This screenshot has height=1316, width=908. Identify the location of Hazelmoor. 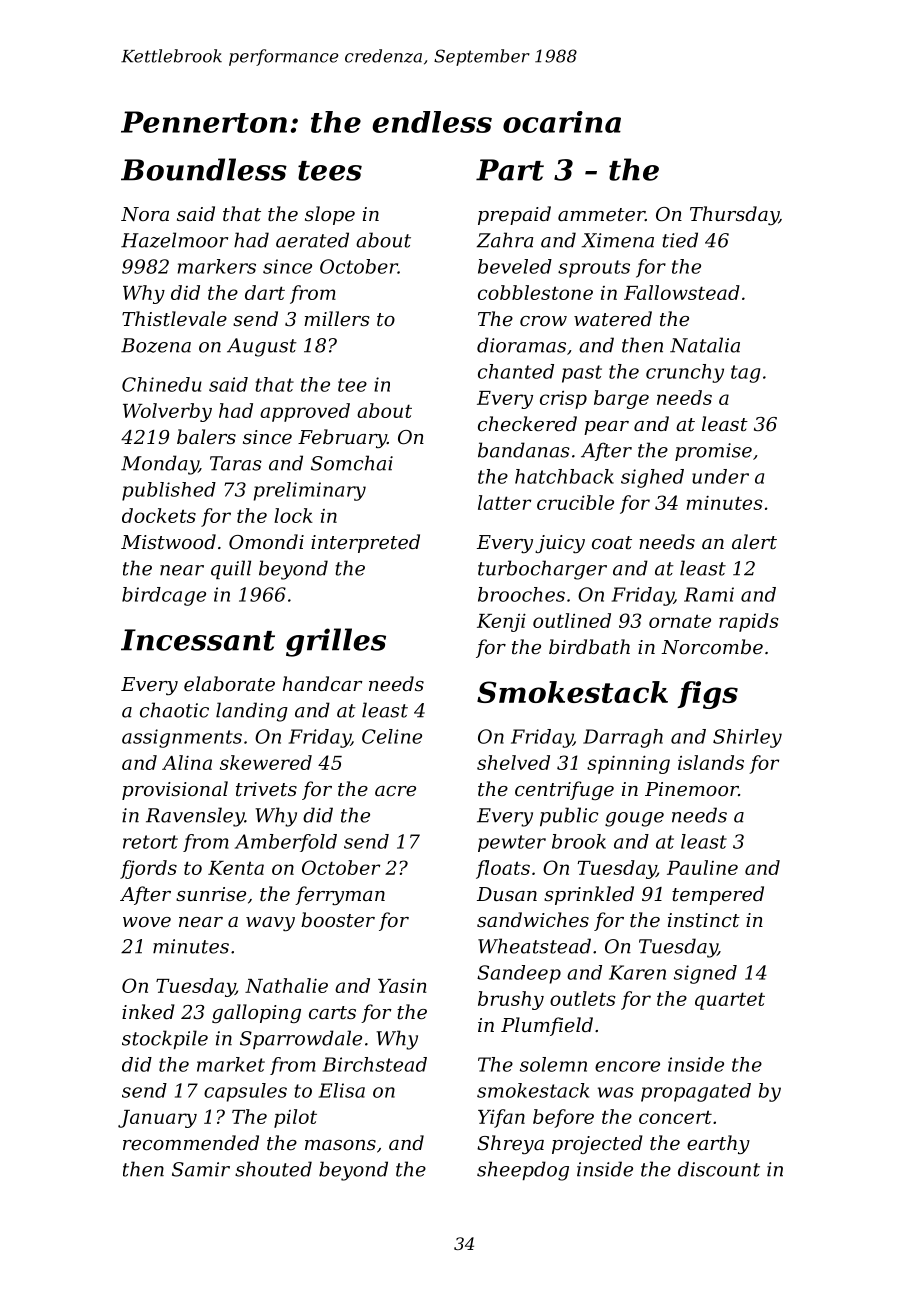
(174, 240).
